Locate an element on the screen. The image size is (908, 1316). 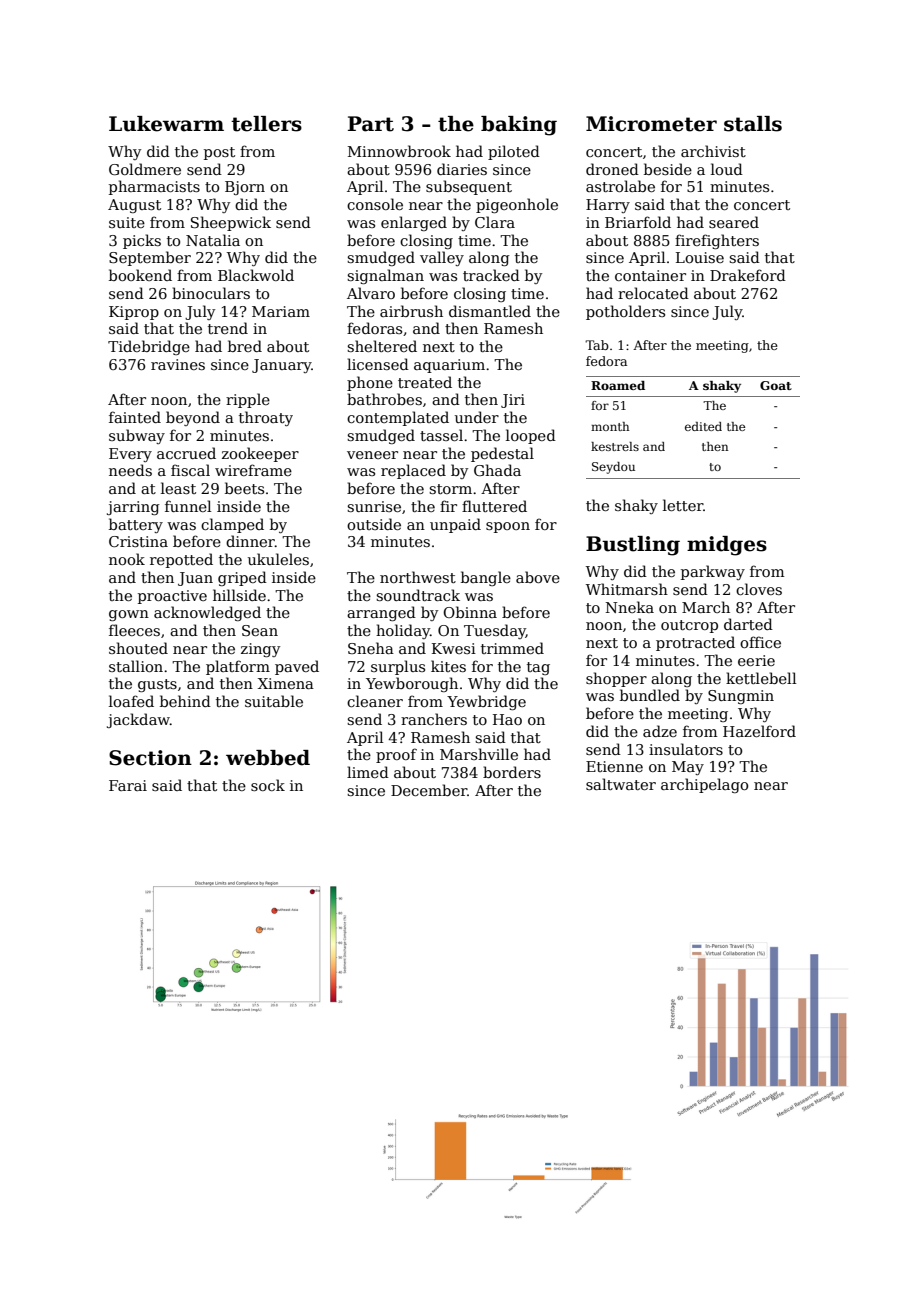
ravines is located at coordinates (178, 364).
